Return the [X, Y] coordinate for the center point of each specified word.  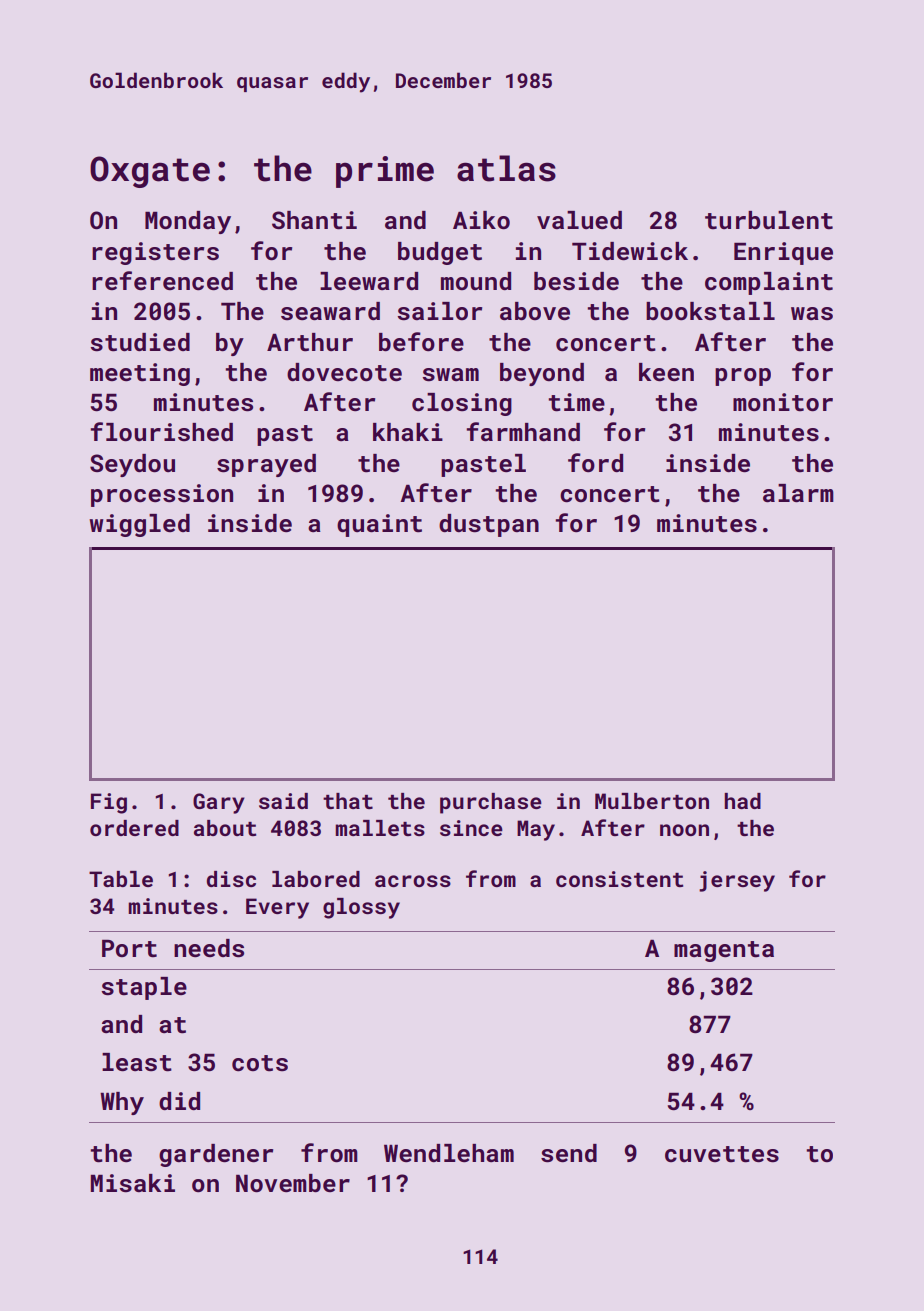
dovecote [344, 372]
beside [576, 281]
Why [122, 1103]
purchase [491, 803]
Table [121, 879]
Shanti [314, 220]
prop [743, 377]
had [742, 801]
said [283, 801]
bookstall [710, 311]
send [569, 1153]
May [536, 830]
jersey [737, 881]
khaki [408, 432]
